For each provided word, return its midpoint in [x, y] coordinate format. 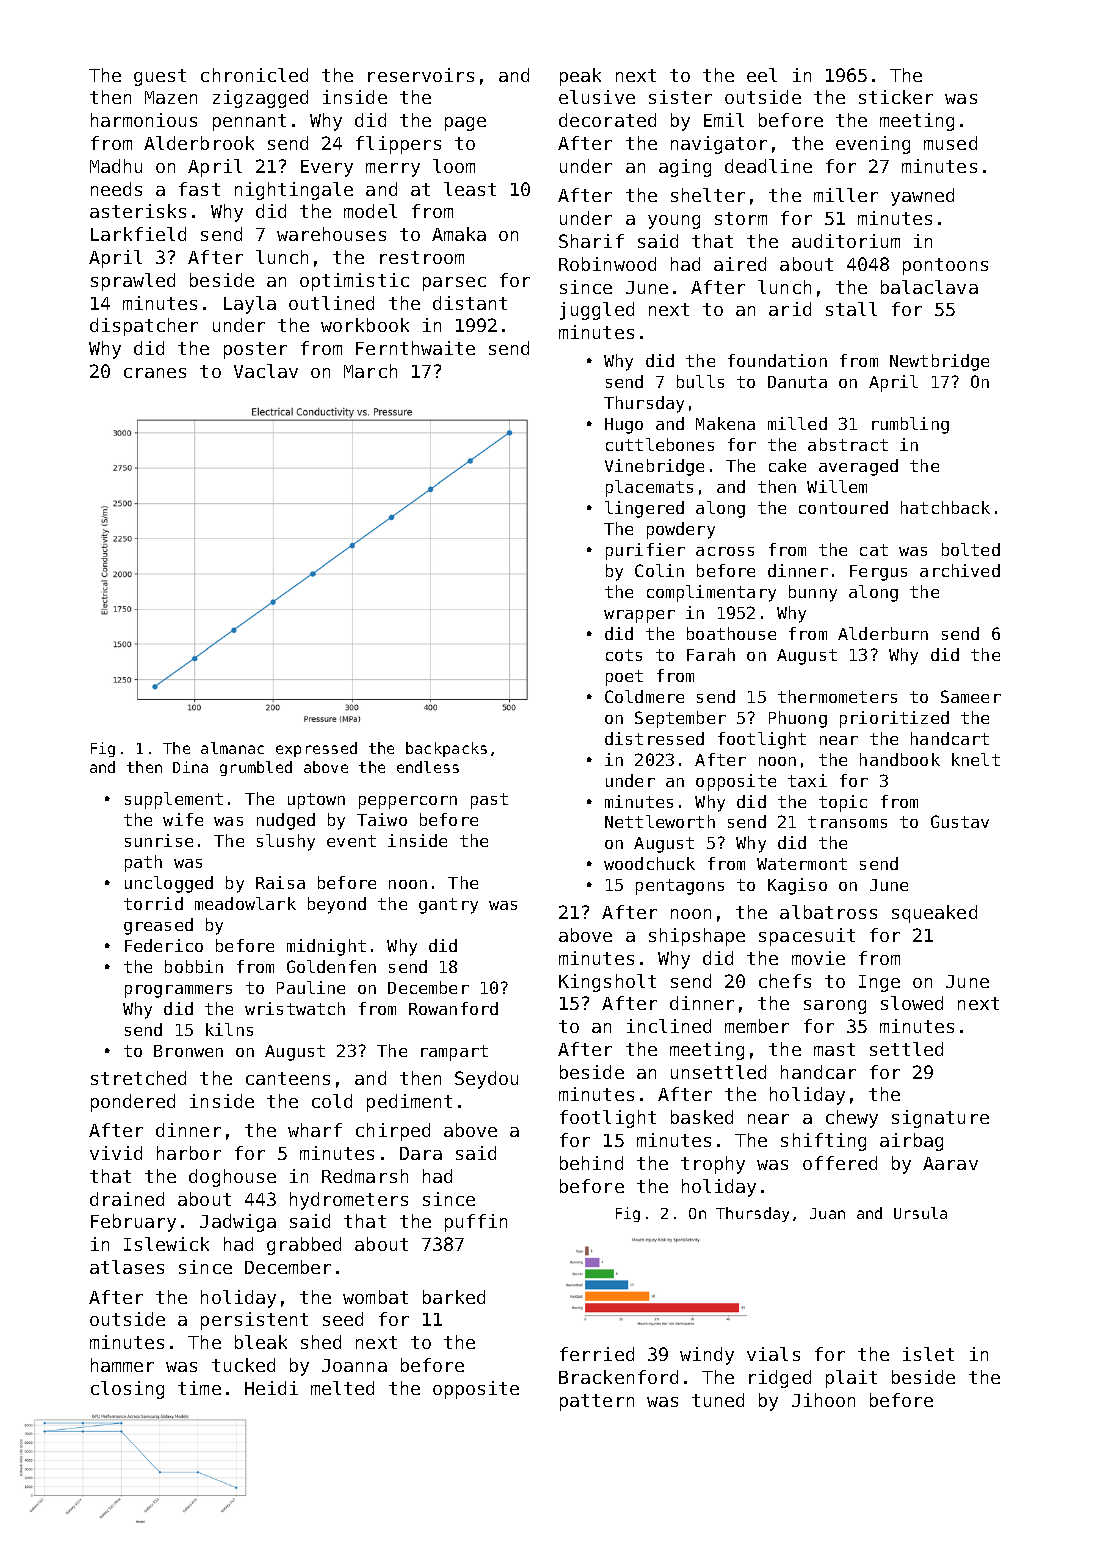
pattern [597, 1402]
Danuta [797, 382]
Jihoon [823, 1400]
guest [160, 77]
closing [127, 1390]
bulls [700, 381]
